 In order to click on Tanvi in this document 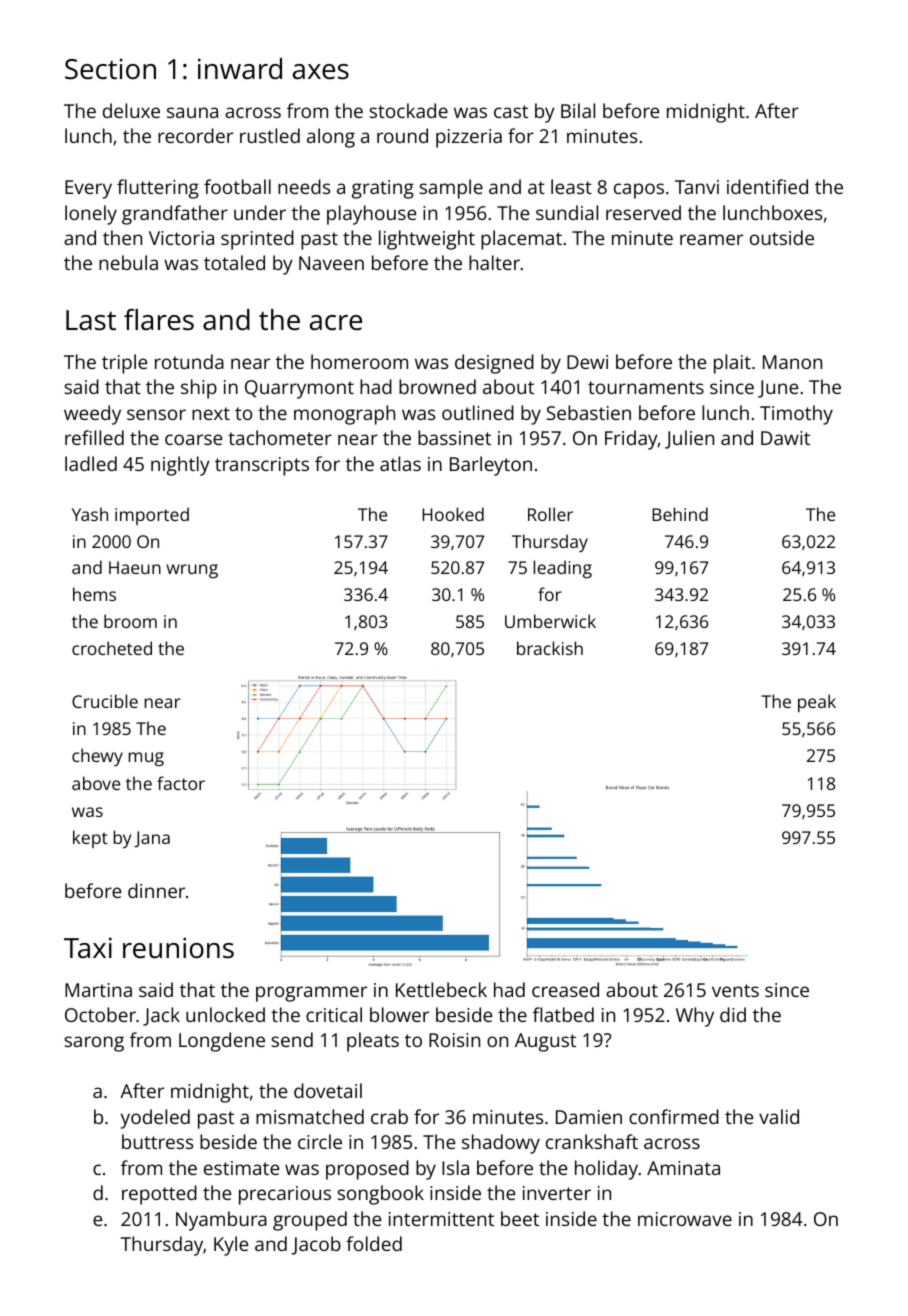, I will do `click(697, 187)`.
